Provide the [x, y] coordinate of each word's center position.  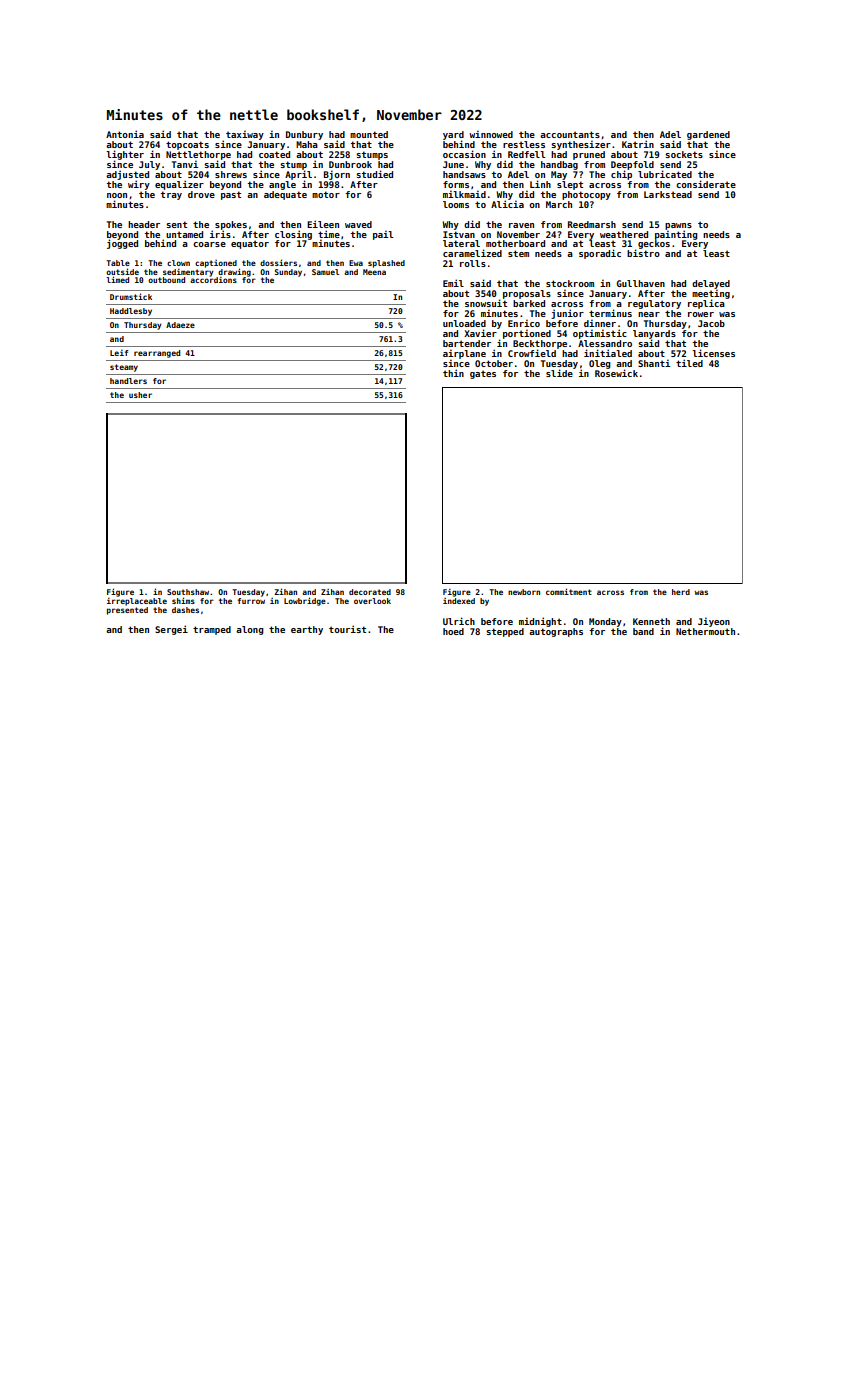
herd [681, 592]
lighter [125, 155]
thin [453, 373]
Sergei [171, 630]
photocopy [586, 195]
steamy [124, 368]
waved [358, 224]
